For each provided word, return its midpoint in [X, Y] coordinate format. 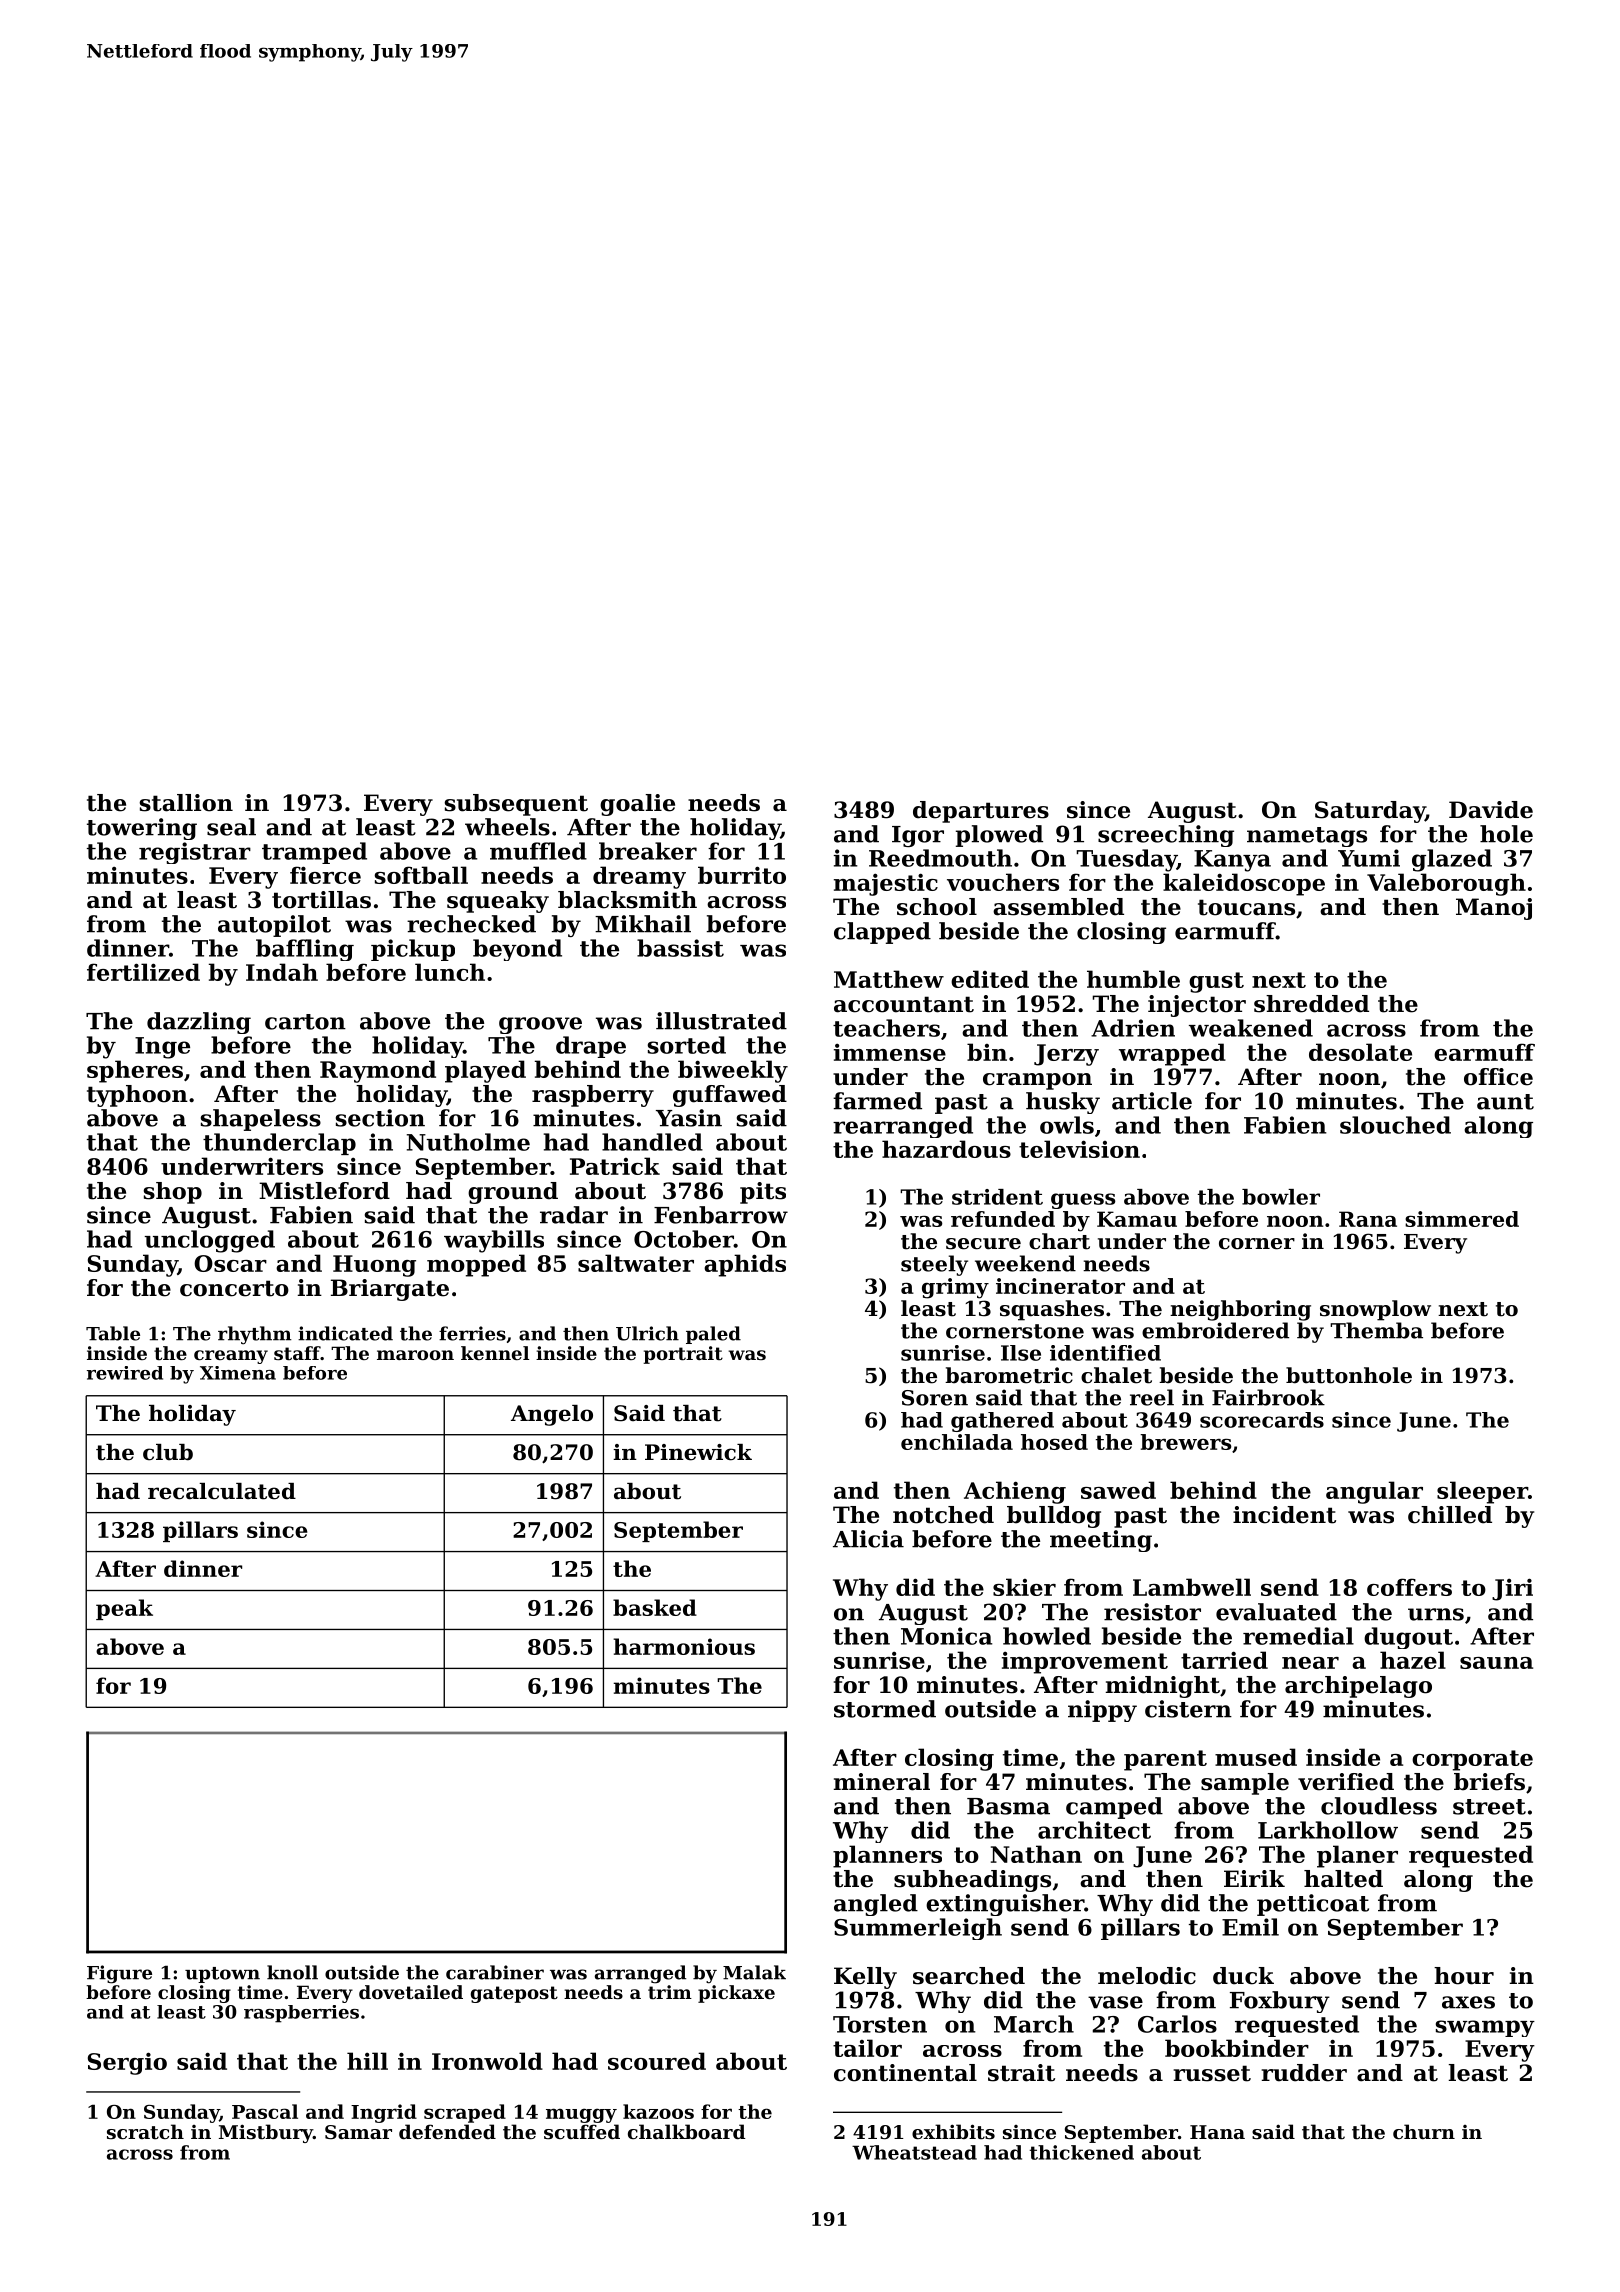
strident [997, 1197]
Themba [1376, 1330]
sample [1245, 1784]
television [1079, 1149]
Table [113, 1333]
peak [124, 1609]
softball [421, 875]
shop [172, 1193]
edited [990, 979]
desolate [1360, 1052]
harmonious [684, 1646]
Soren [935, 1398]
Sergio [127, 2063]
